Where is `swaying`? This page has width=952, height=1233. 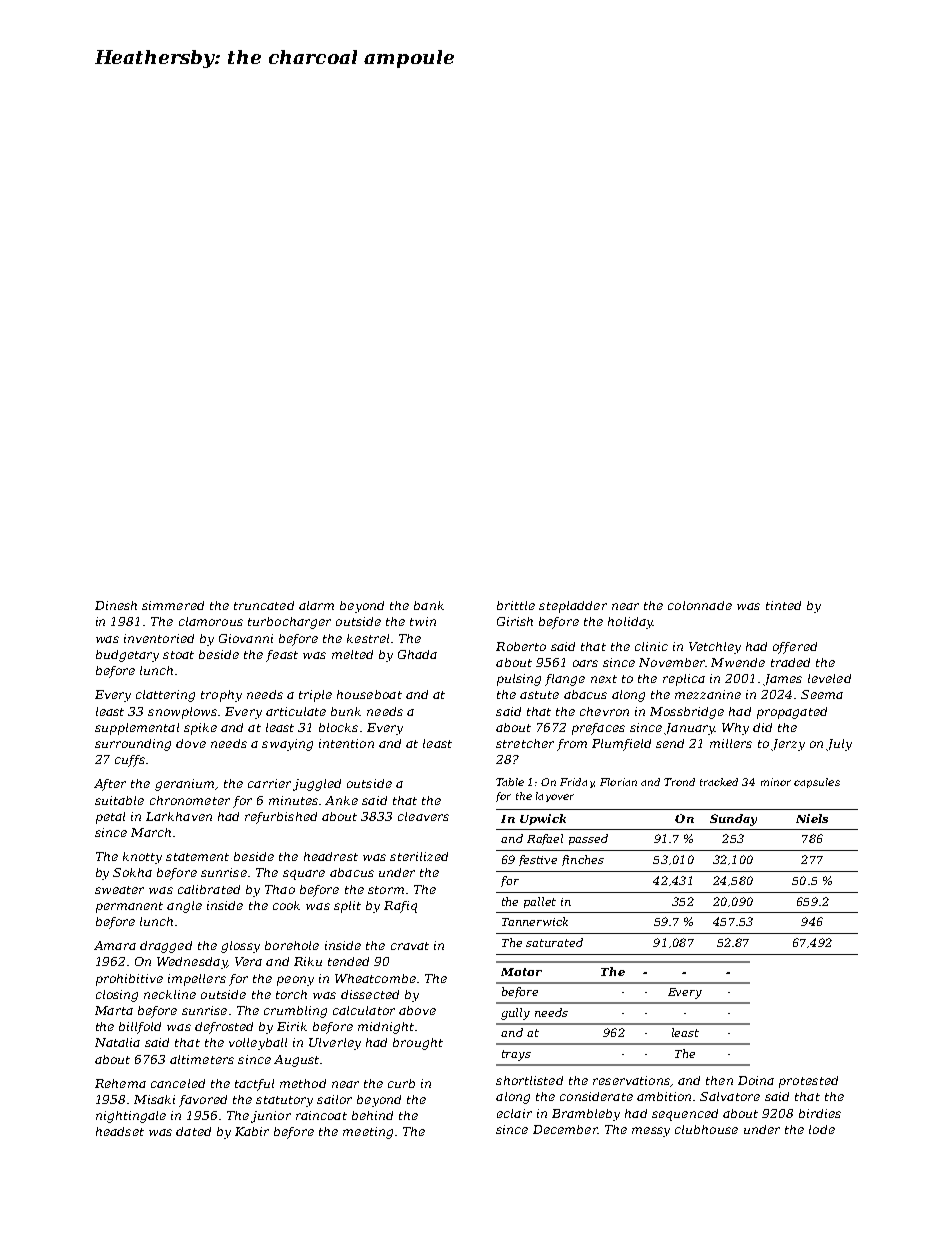
swaying is located at coordinates (287, 745).
